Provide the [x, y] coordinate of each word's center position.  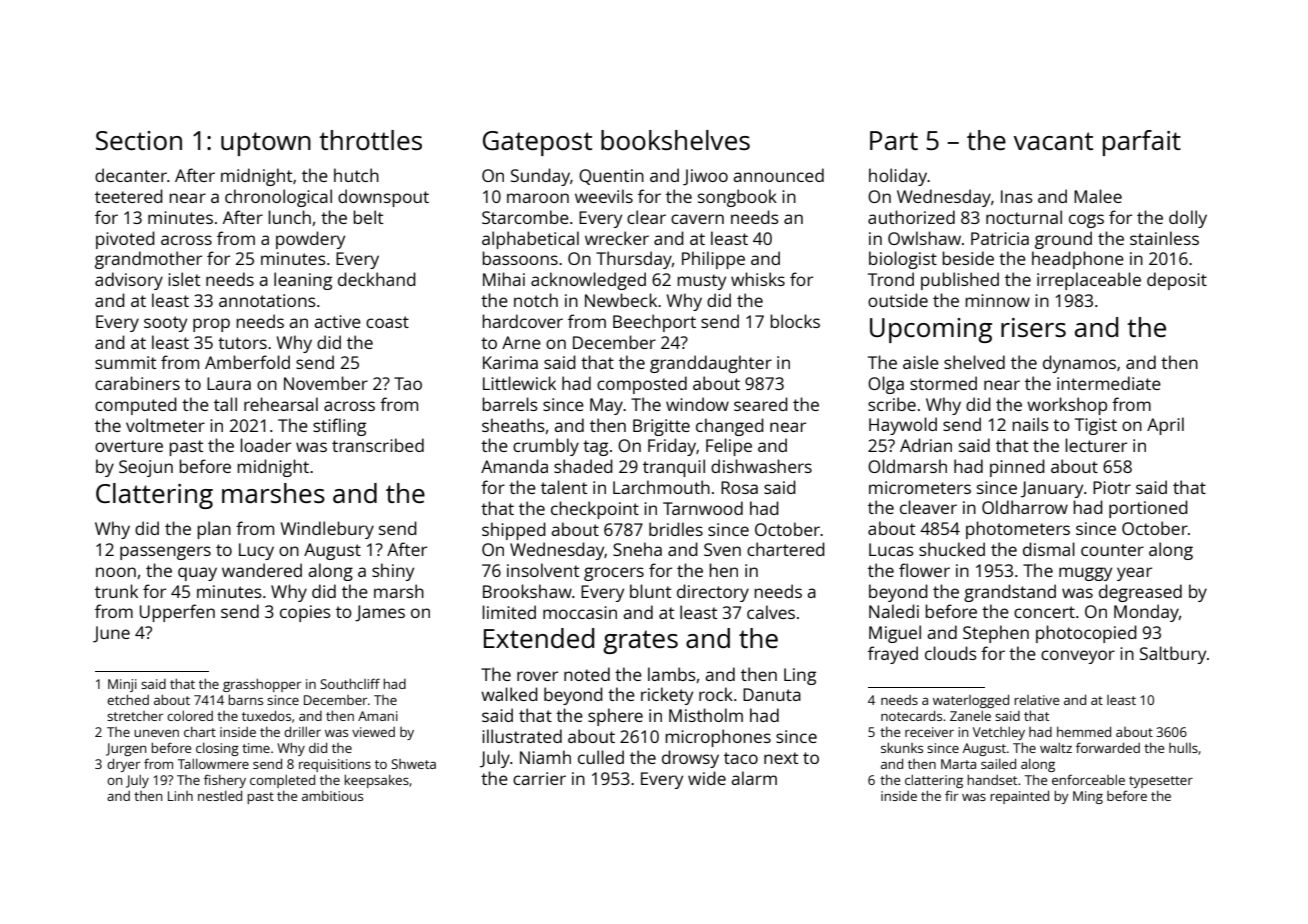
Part [894, 140]
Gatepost [537, 143]
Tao [408, 383]
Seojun [146, 468]
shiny [393, 572]
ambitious [332, 796]
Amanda [514, 466]
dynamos [1079, 364]
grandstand [1010, 593]
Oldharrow [1025, 507]
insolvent [543, 570]
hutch [356, 175]
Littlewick [519, 383]
